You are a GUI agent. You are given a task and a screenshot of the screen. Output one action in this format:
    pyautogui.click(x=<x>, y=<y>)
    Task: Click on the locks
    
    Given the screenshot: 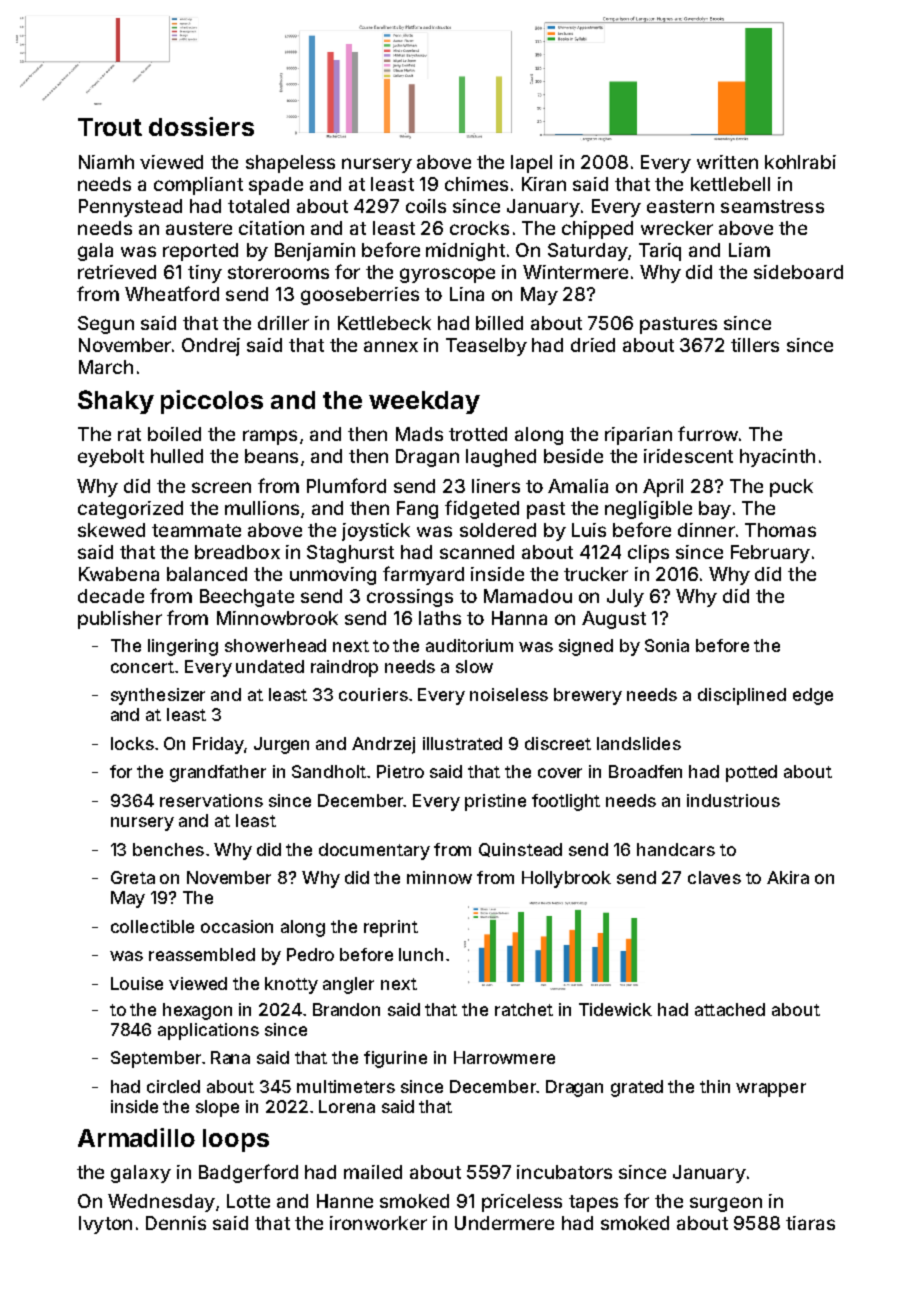 What is the action you would take?
    pyautogui.click(x=132, y=743)
